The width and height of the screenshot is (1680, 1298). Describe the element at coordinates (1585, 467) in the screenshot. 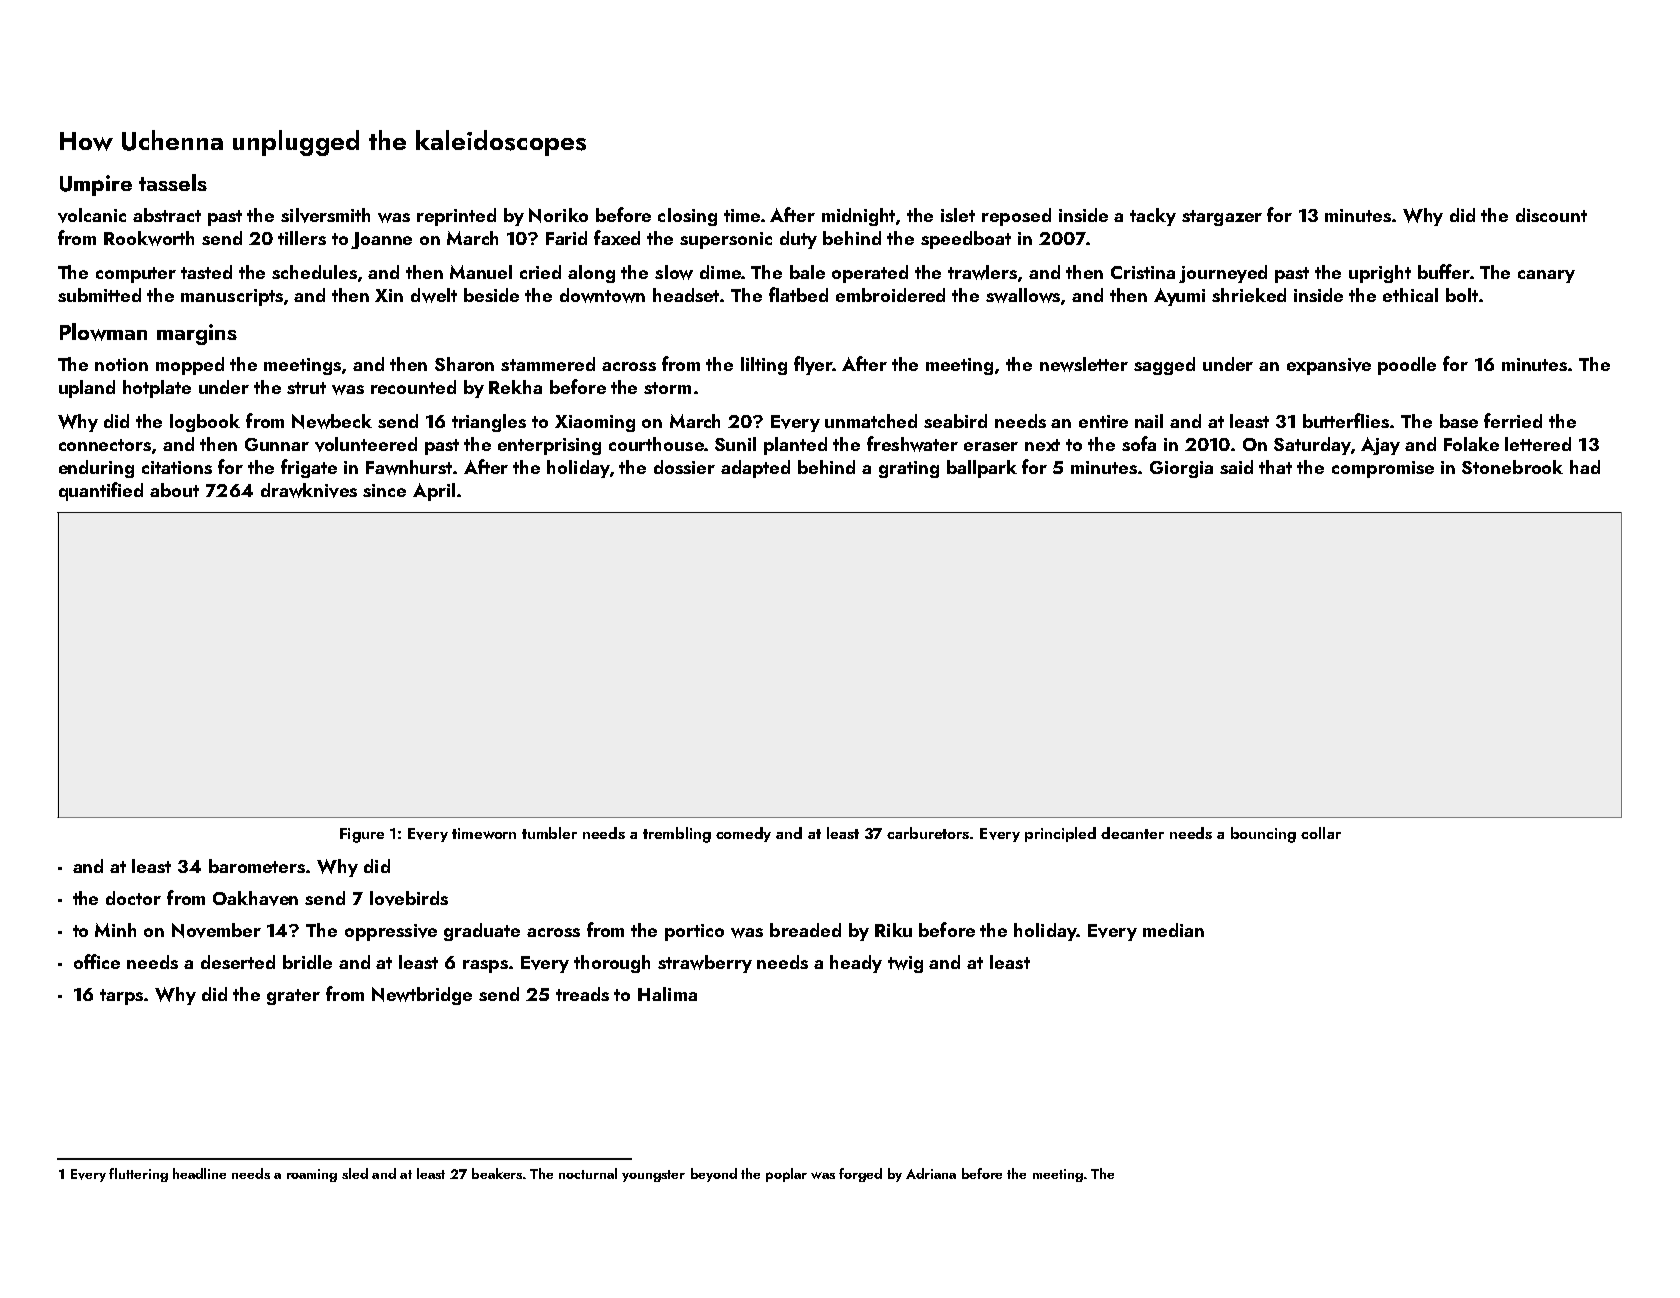

I see `had` at that location.
